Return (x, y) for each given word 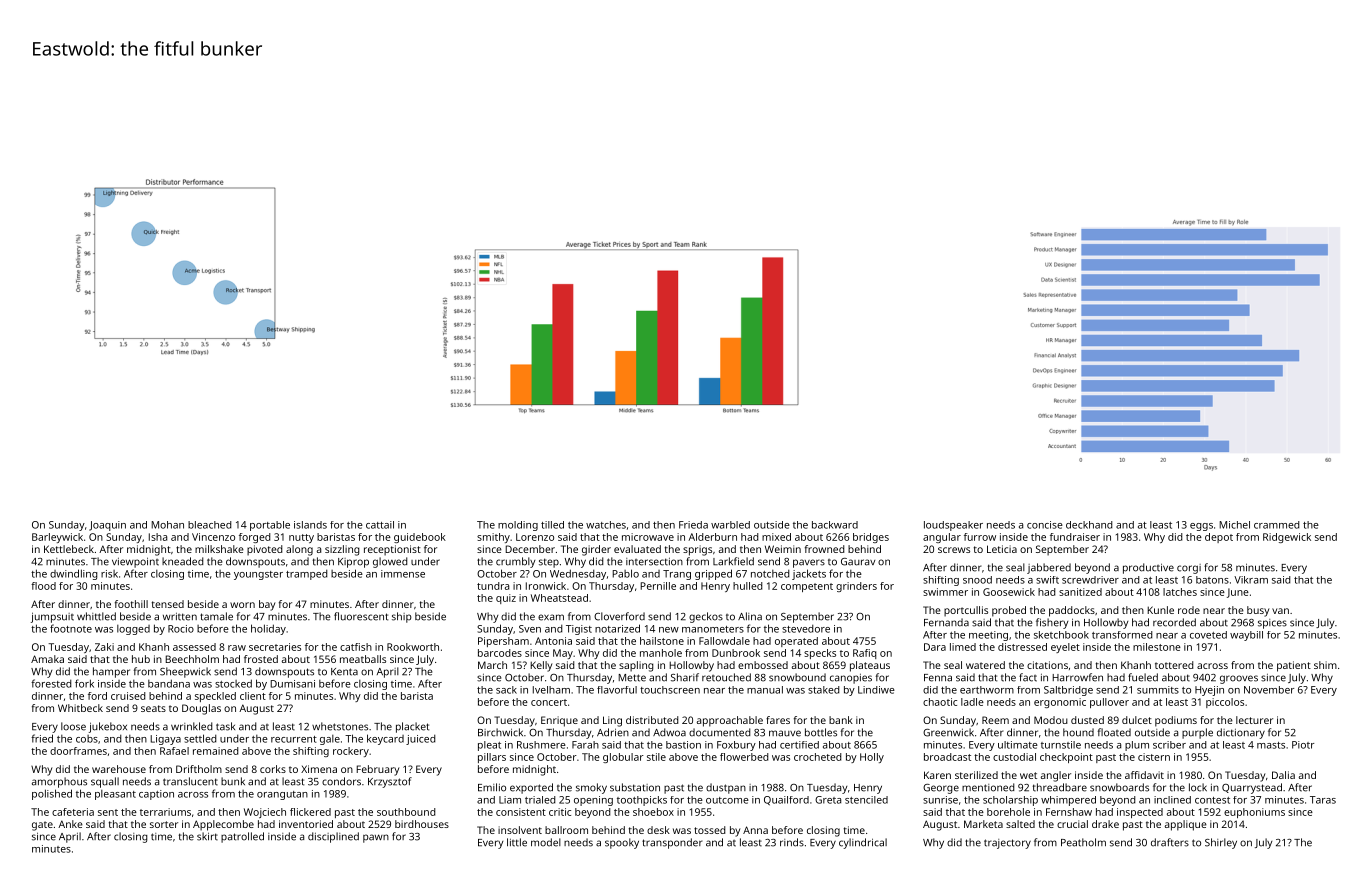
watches (606, 525)
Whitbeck (80, 708)
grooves (1239, 679)
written (180, 617)
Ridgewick (1287, 538)
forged (255, 538)
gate (42, 826)
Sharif (685, 677)
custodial (1014, 757)
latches (1180, 592)
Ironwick (546, 586)
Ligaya (165, 740)
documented (720, 732)
